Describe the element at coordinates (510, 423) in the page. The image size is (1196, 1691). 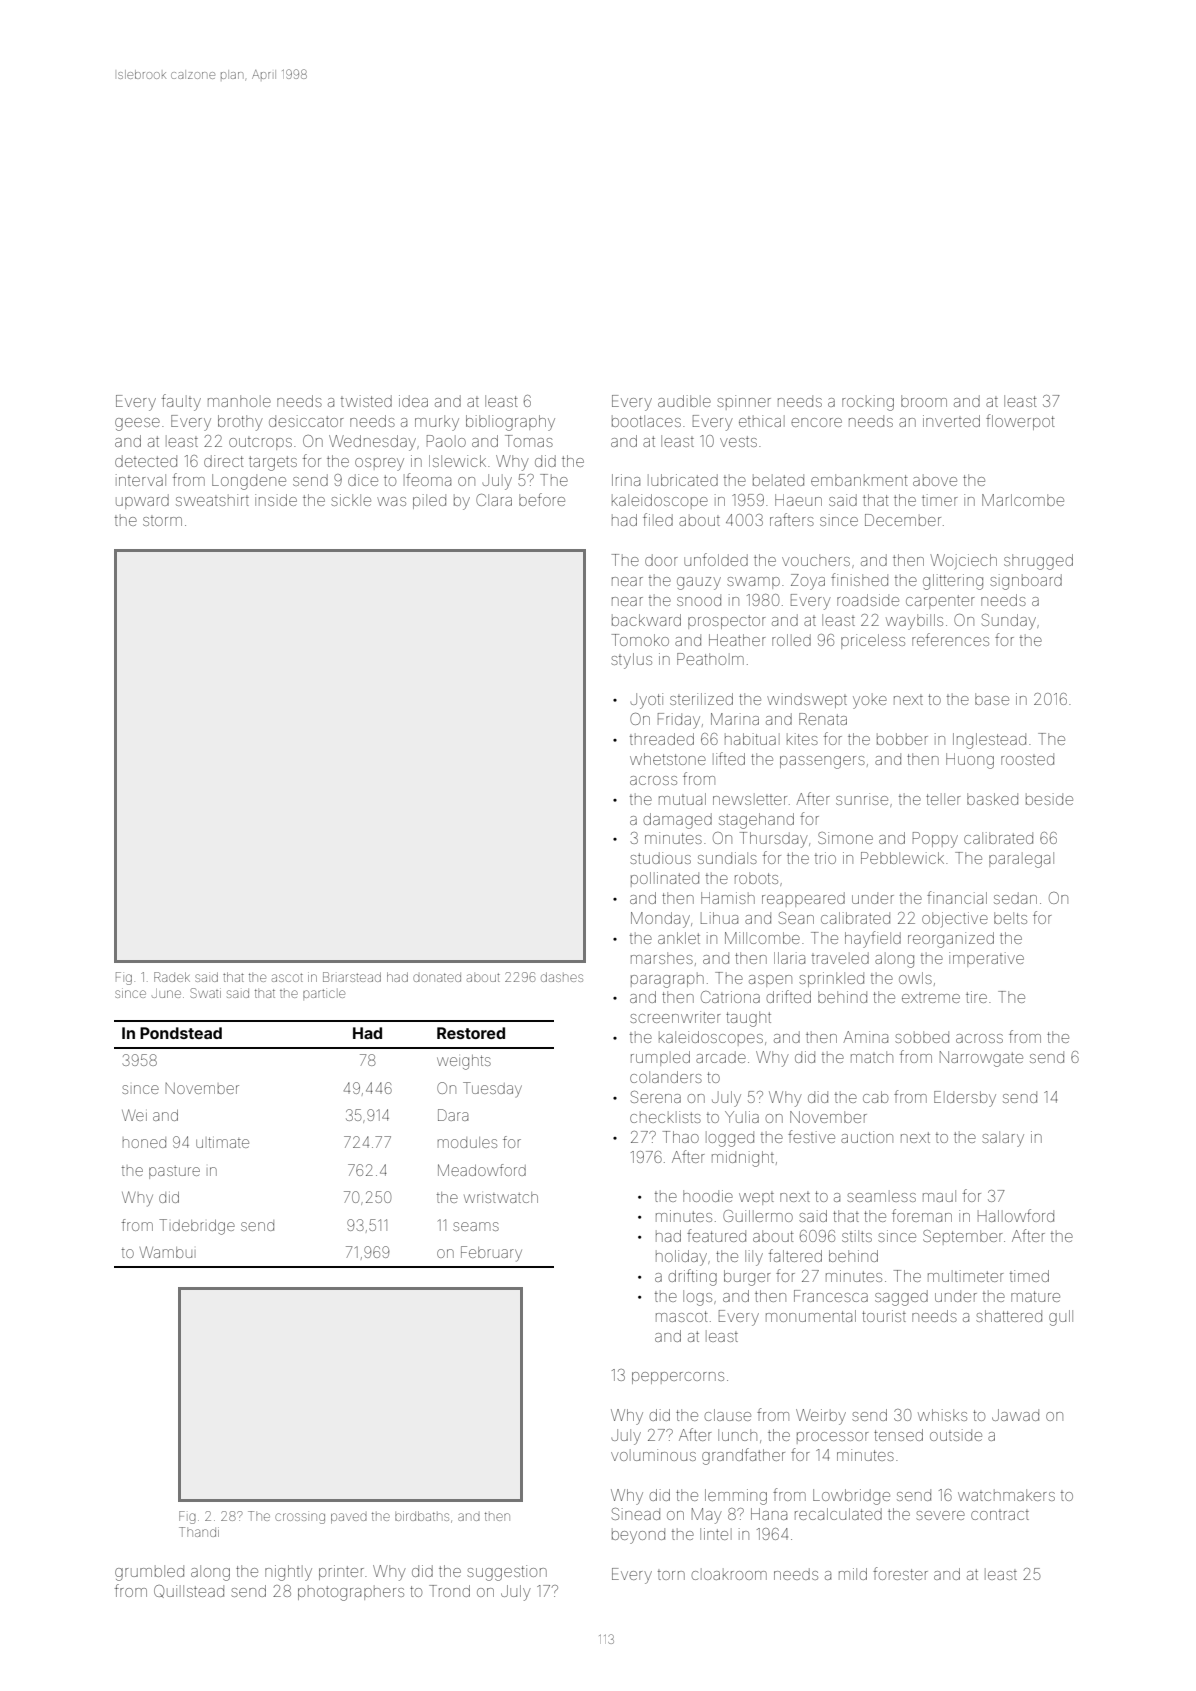
I see `bibliography` at that location.
